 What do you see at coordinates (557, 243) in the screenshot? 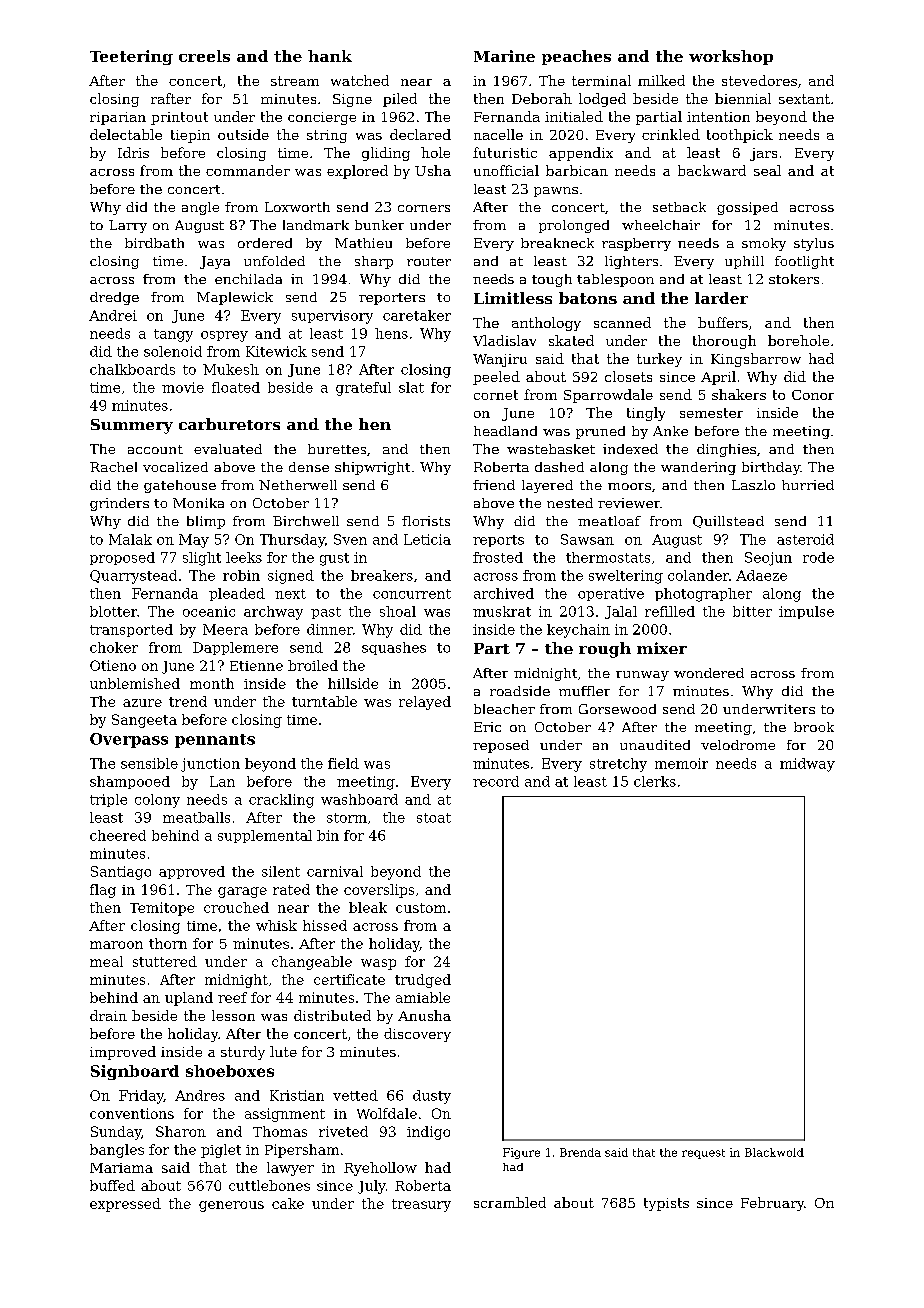
I see `breakneck` at bounding box center [557, 243].
